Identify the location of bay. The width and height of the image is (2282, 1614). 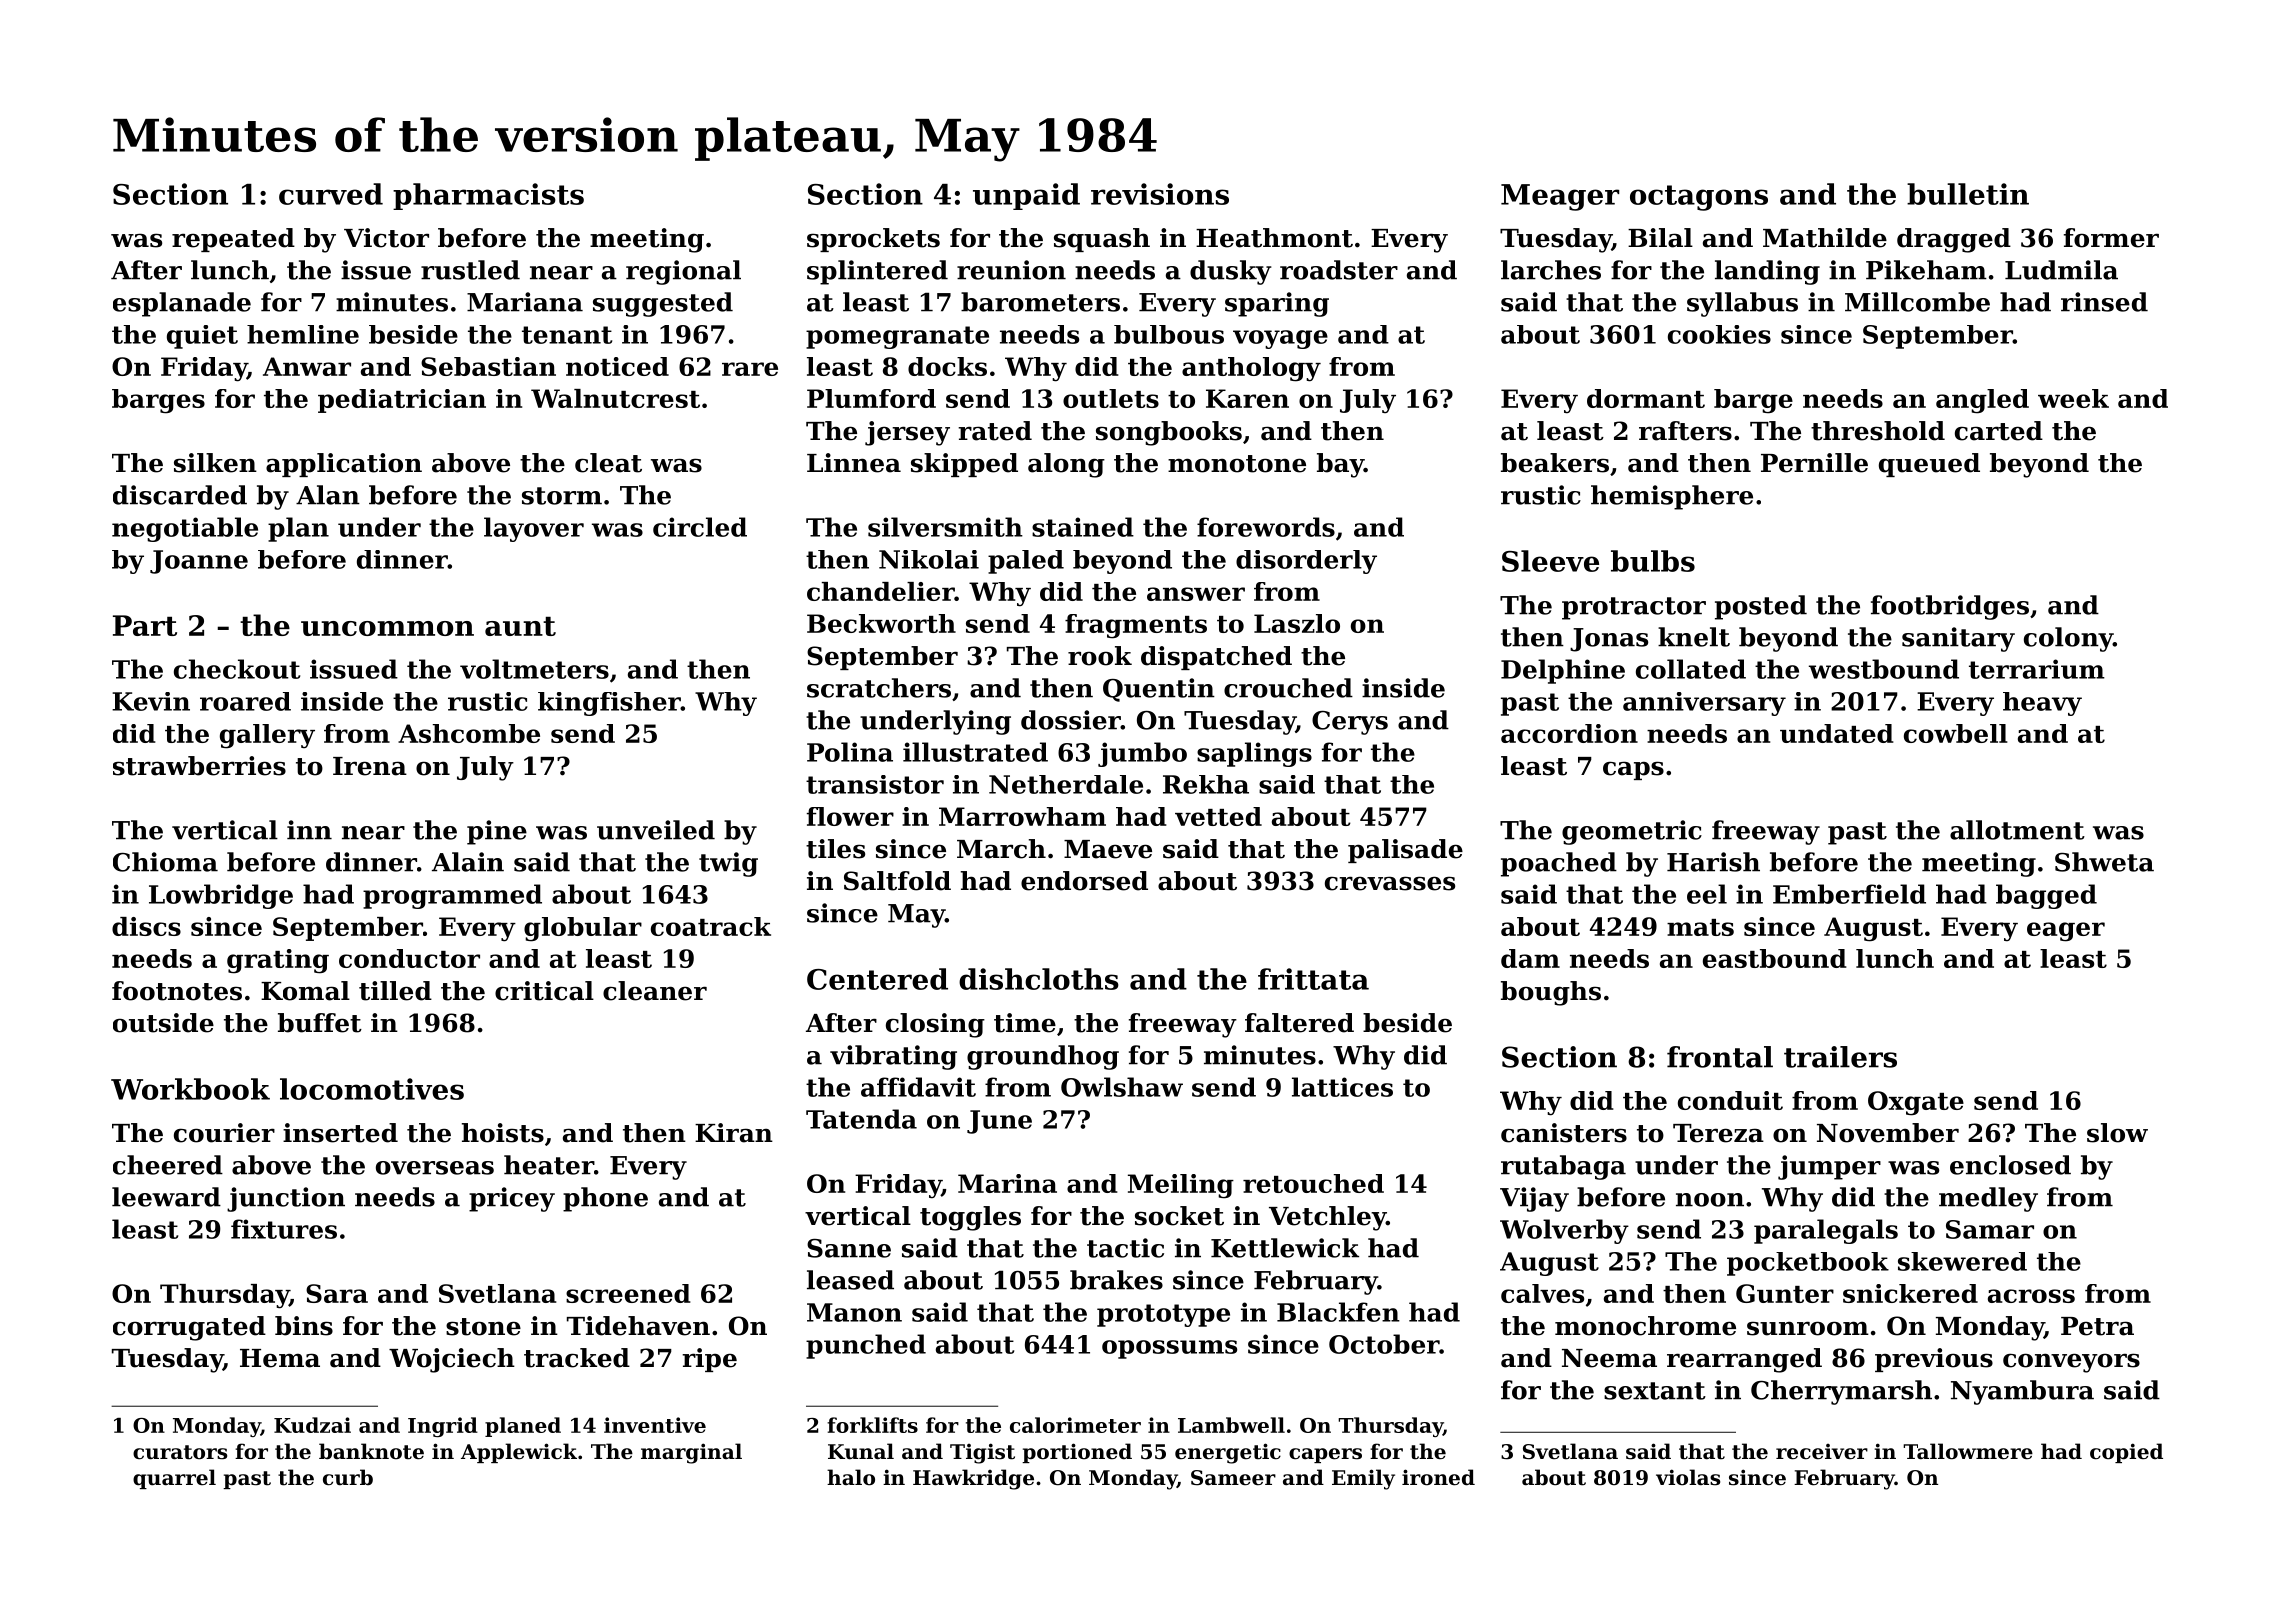
(1340, 465).
